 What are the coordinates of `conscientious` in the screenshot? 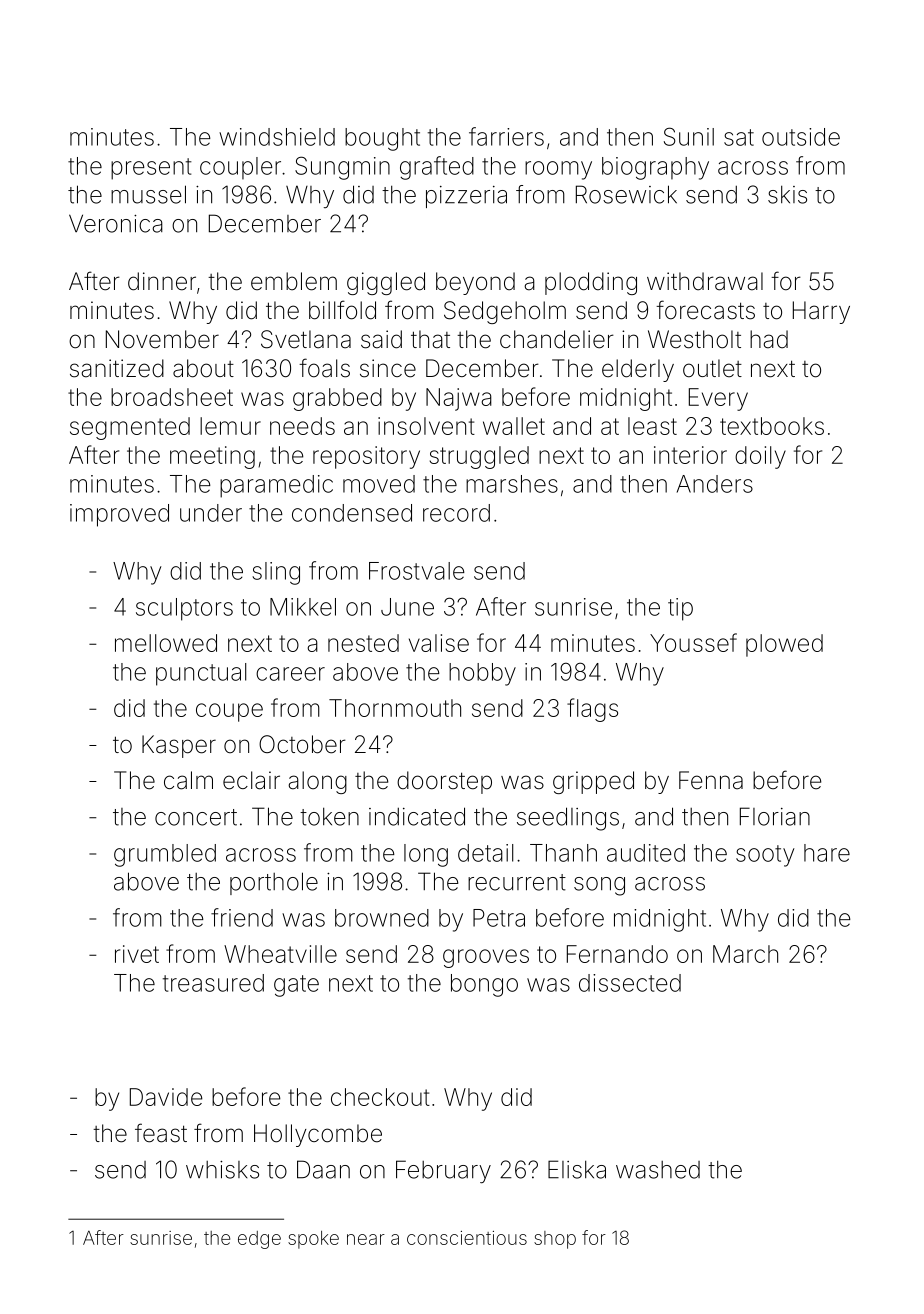 It's located at (467, 1238).
